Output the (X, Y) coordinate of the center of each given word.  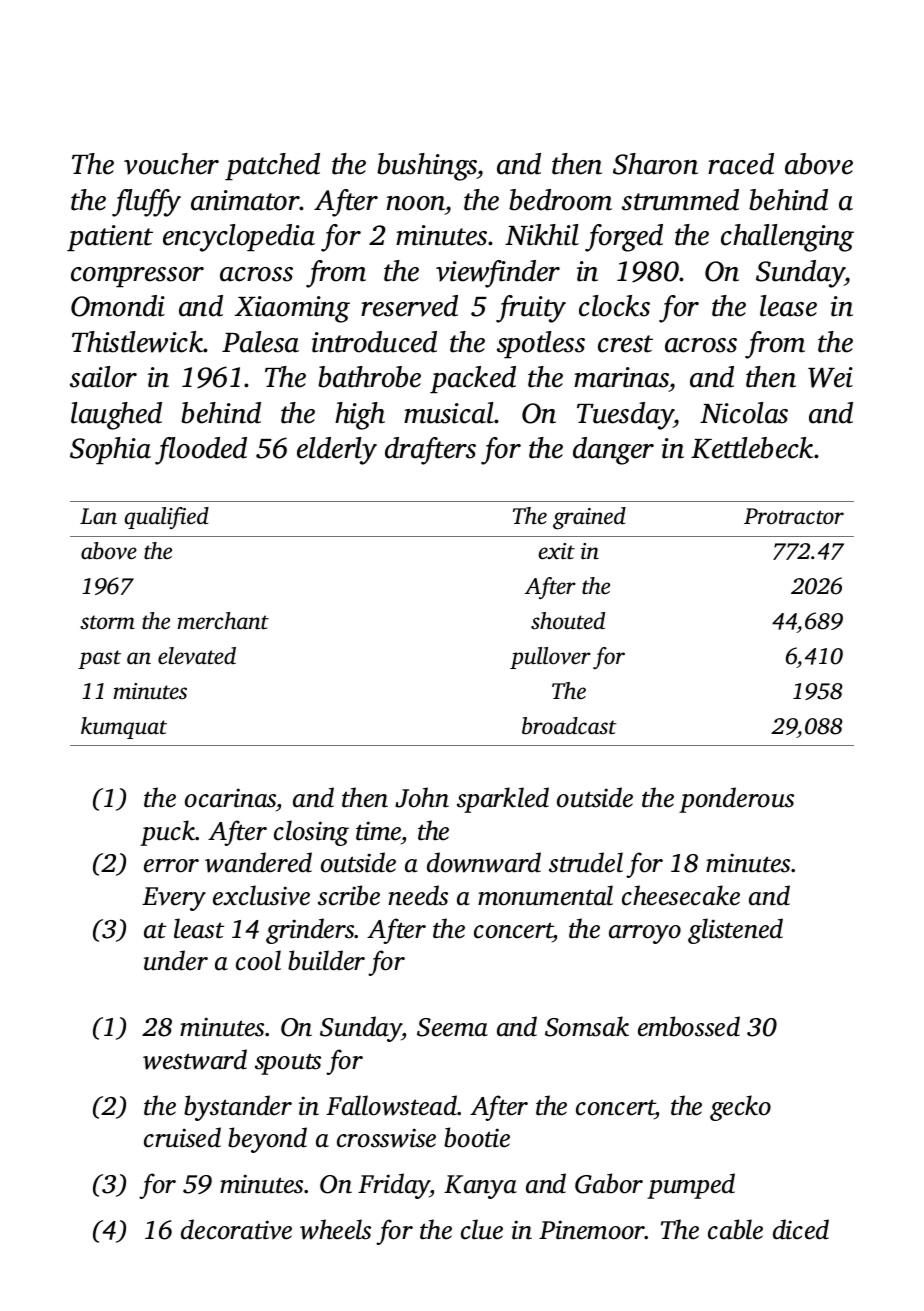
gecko (740, 1108)
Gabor (609, 1183)
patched (272, 166)
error (171, 866)
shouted (568, 621)
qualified (167, 518)
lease (788, 306)
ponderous (736, 800)
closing (311, 833)
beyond (267, 1140)
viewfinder (498, 274)
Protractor (794, 516)
